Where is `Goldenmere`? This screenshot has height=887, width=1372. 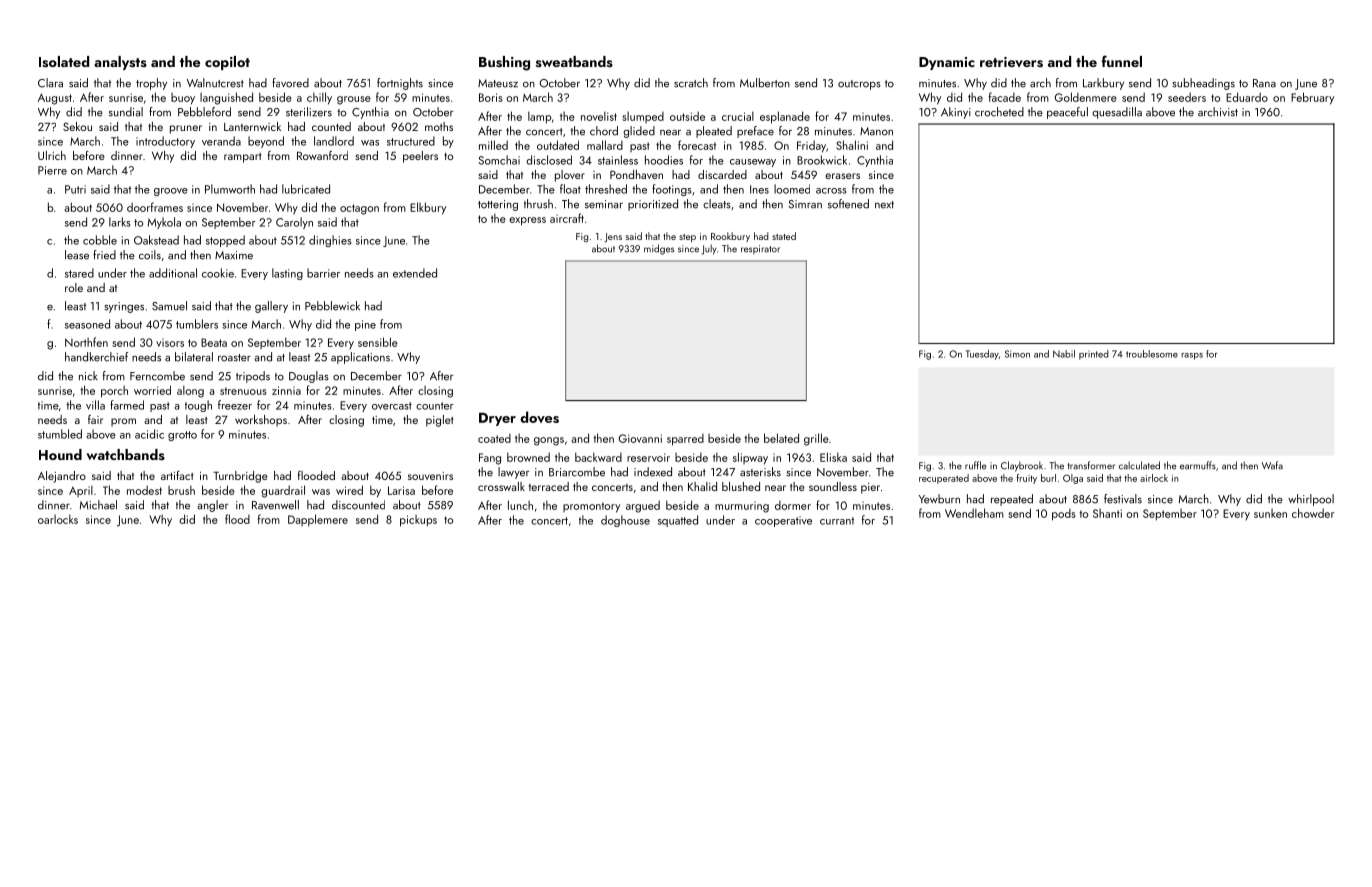 Goldenmere is located at coordinates (1085, 97).
